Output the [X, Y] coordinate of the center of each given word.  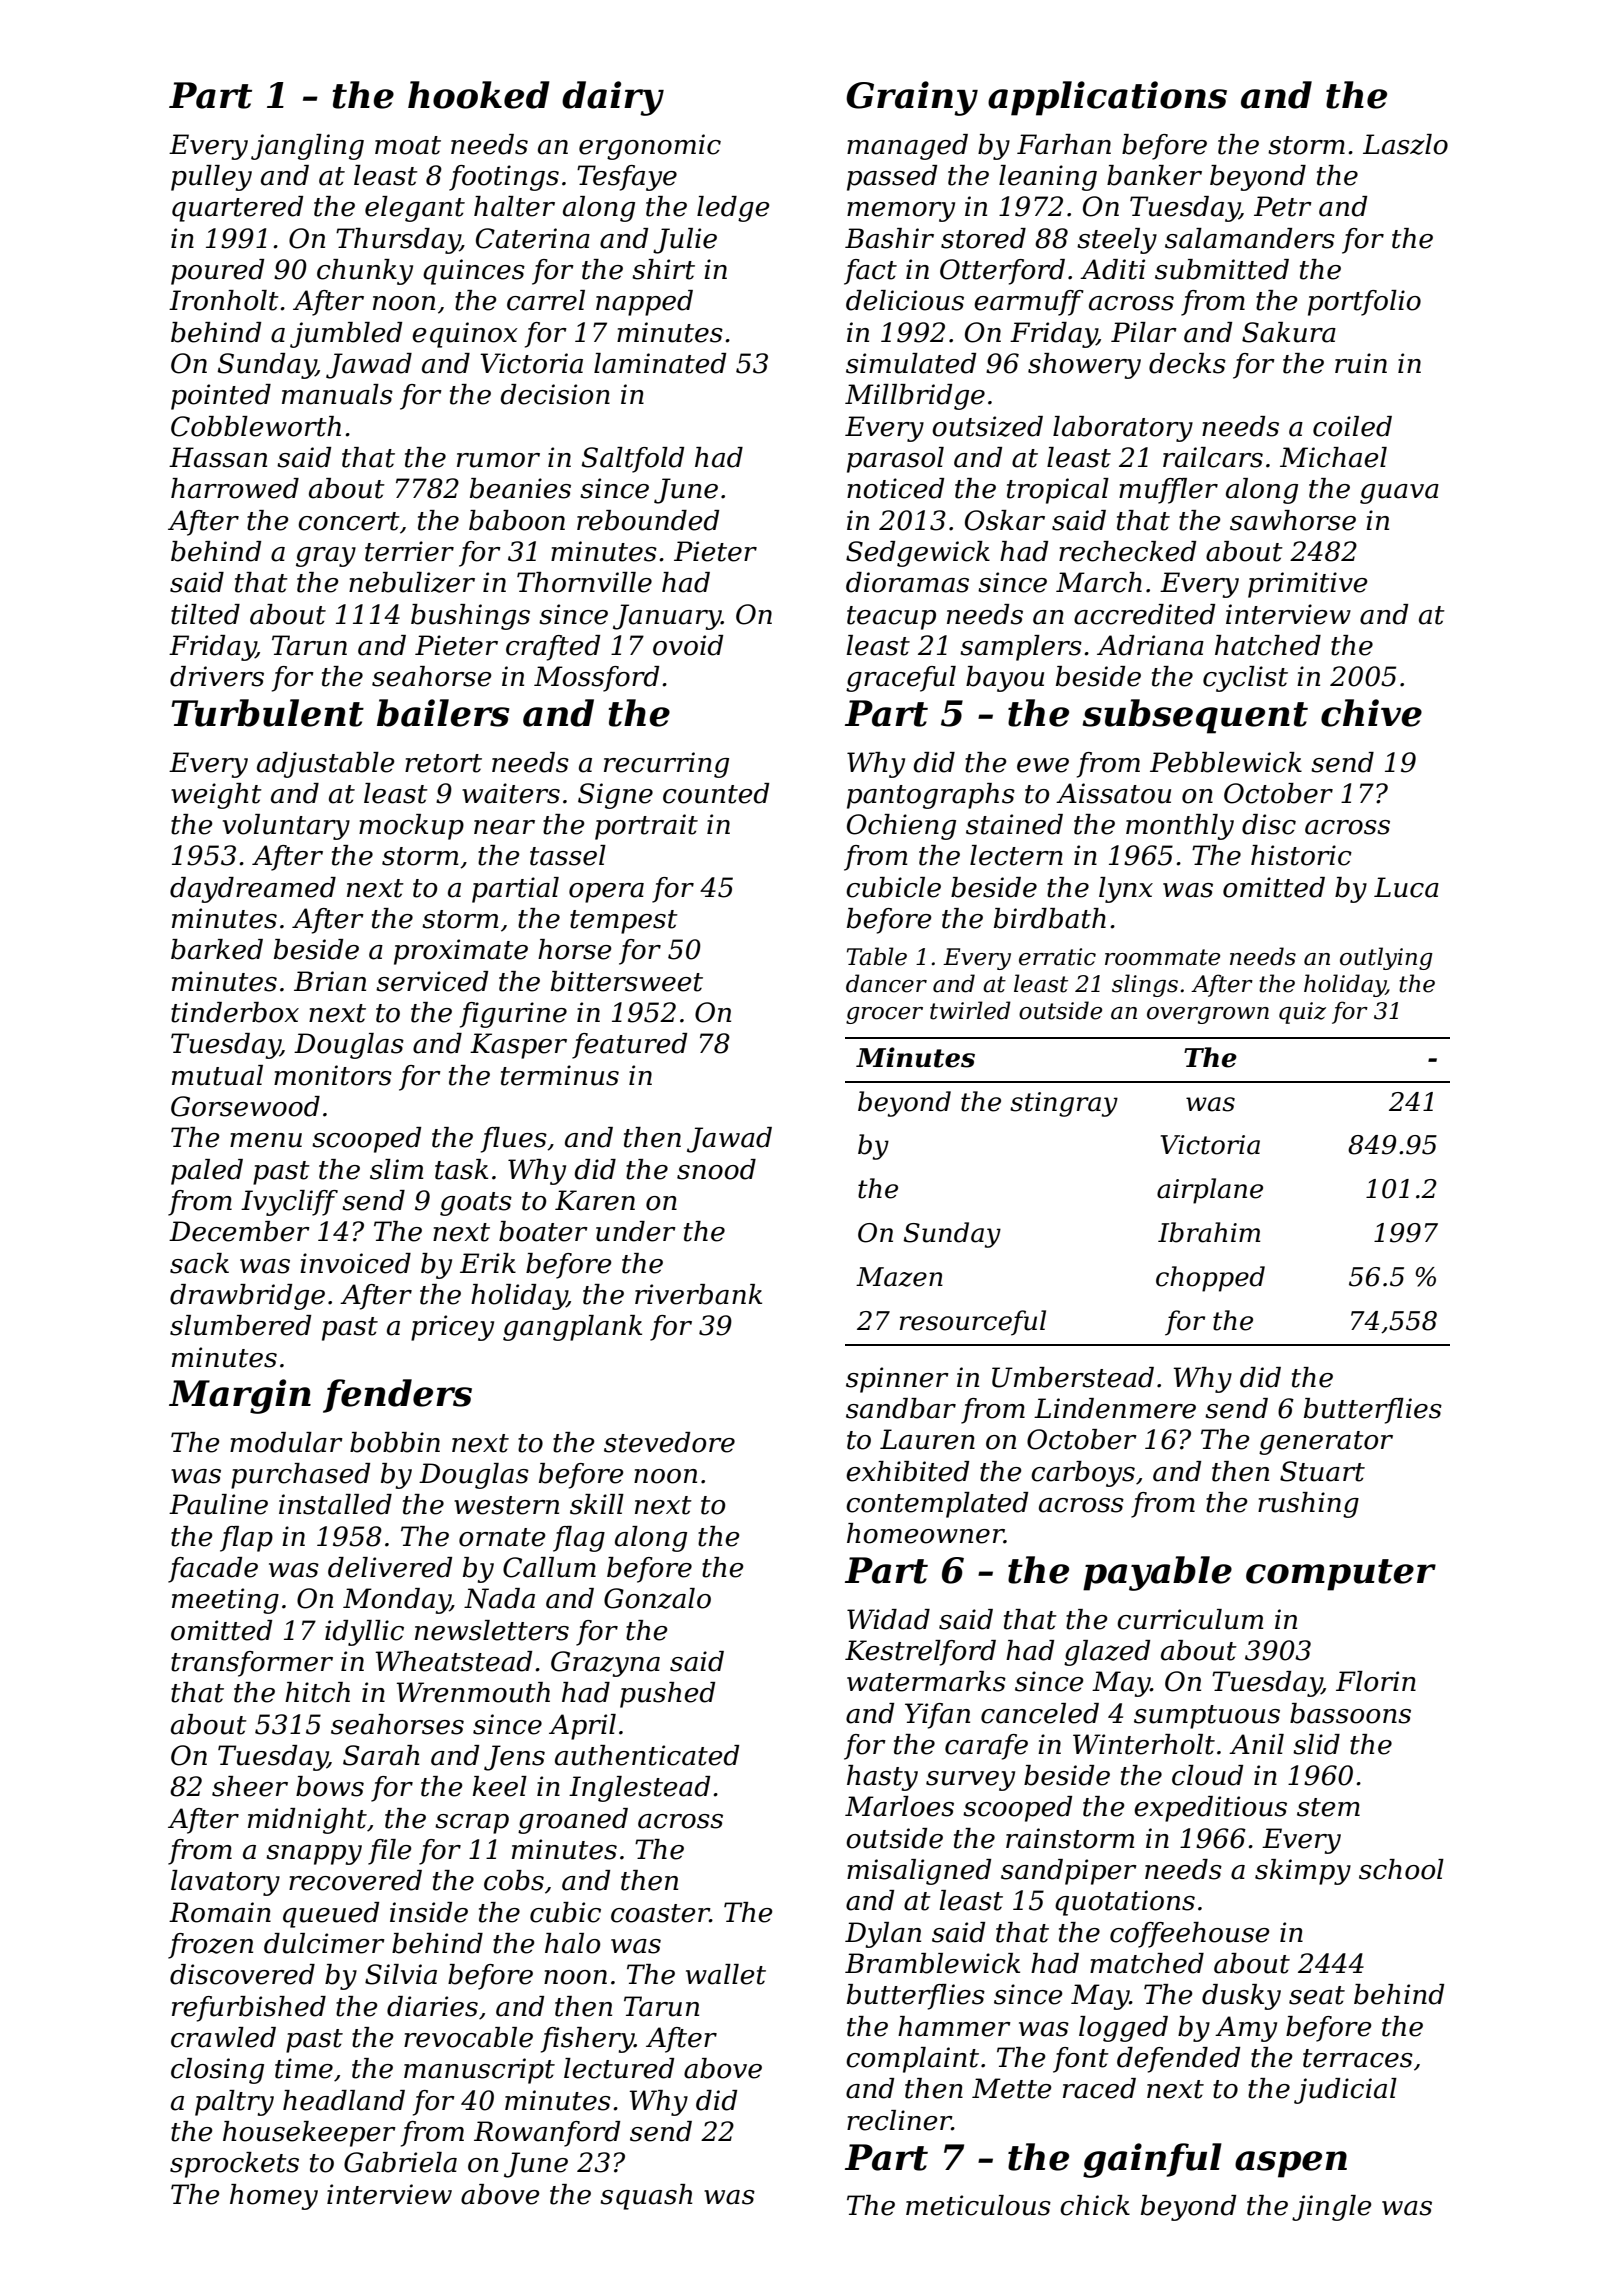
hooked [479, 95]
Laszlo [1405, 144]
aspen [1291, 2164]
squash [646, 2197]
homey [274, 2197]
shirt [663, 269]
